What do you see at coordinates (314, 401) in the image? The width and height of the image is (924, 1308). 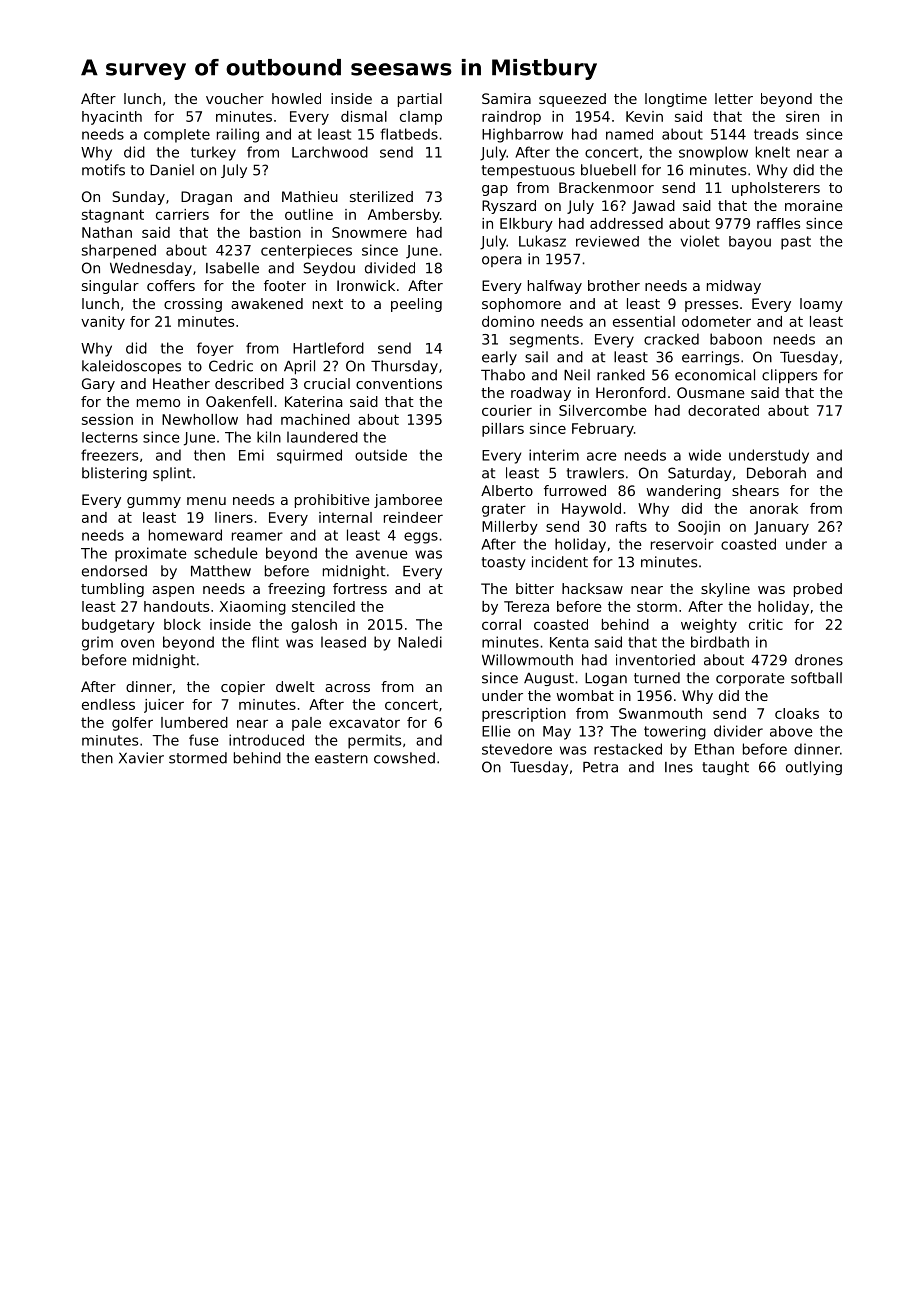 I see `Katerina` at bounding box center [314, 401].
